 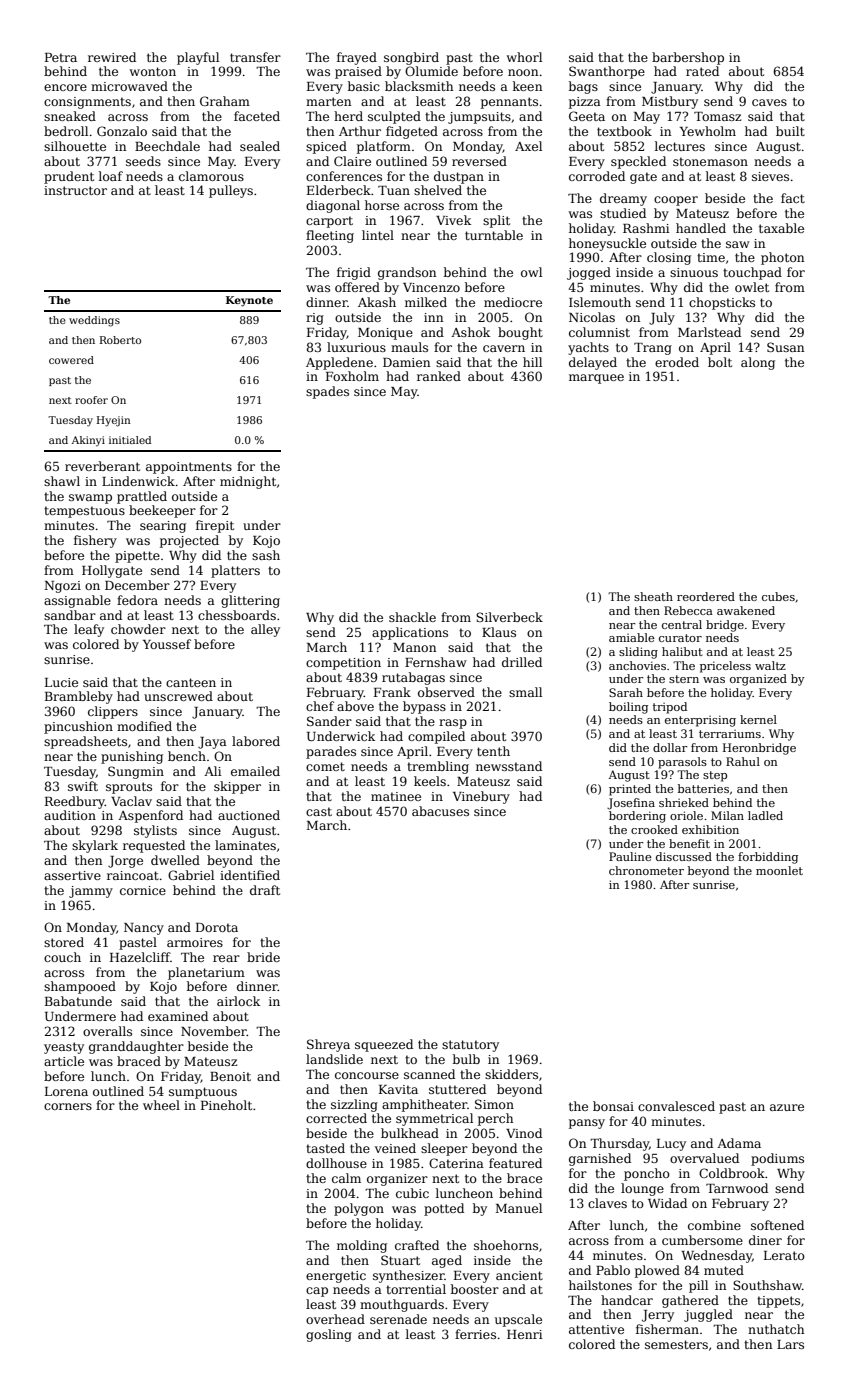 What do you see at coordinates (72, 875) in the document?
I see `assertive` at bounding box center [72, 875].
